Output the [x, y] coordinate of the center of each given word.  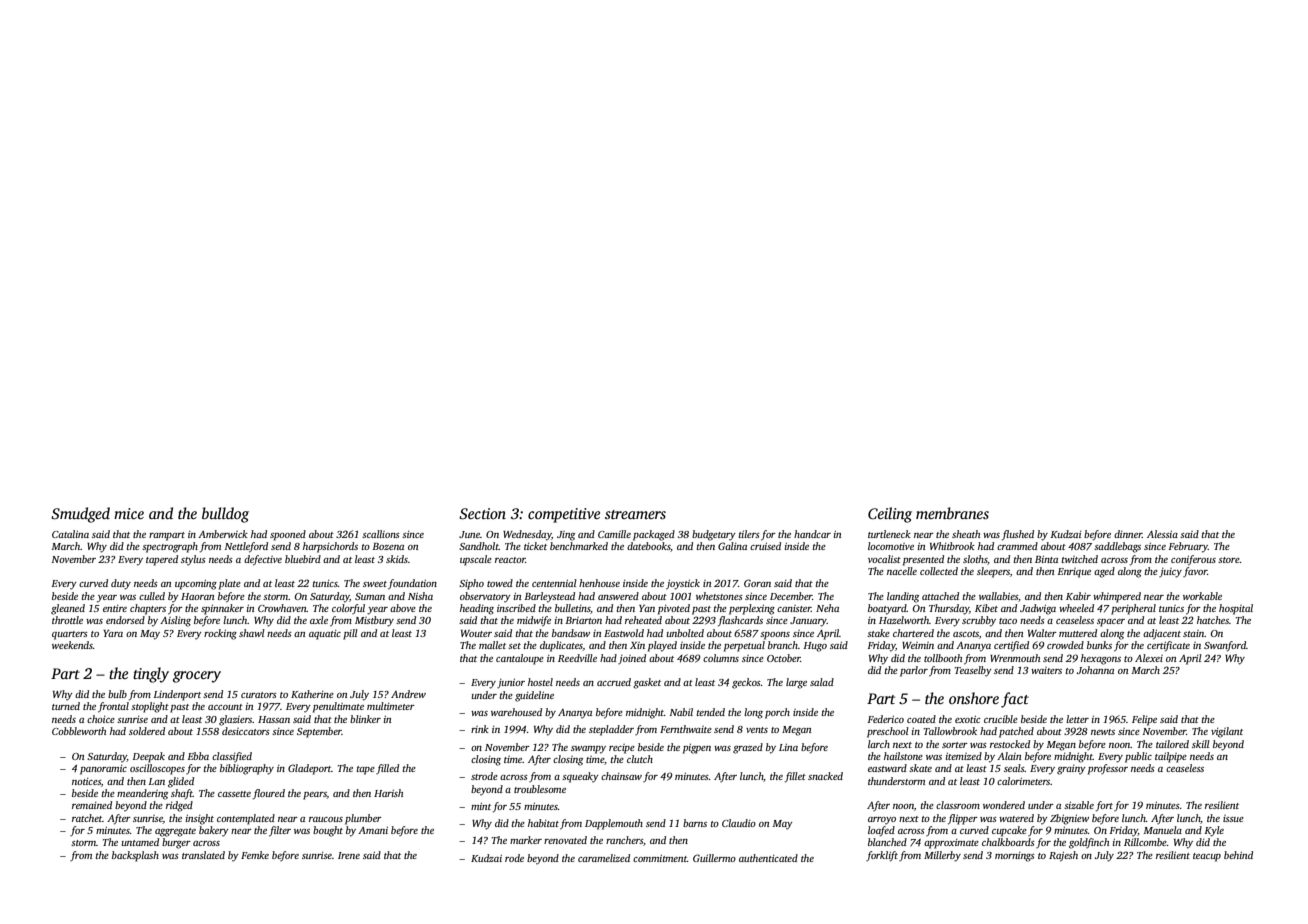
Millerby [942, 856]
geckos [746, 683]
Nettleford [246, 547]
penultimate [338, 707]
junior [511, 683]
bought [328, 831]
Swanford [1225, 646]
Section [482, 514]
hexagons [1101, 659]
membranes [952, 513]
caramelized [604, 858]
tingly [151, 675]
